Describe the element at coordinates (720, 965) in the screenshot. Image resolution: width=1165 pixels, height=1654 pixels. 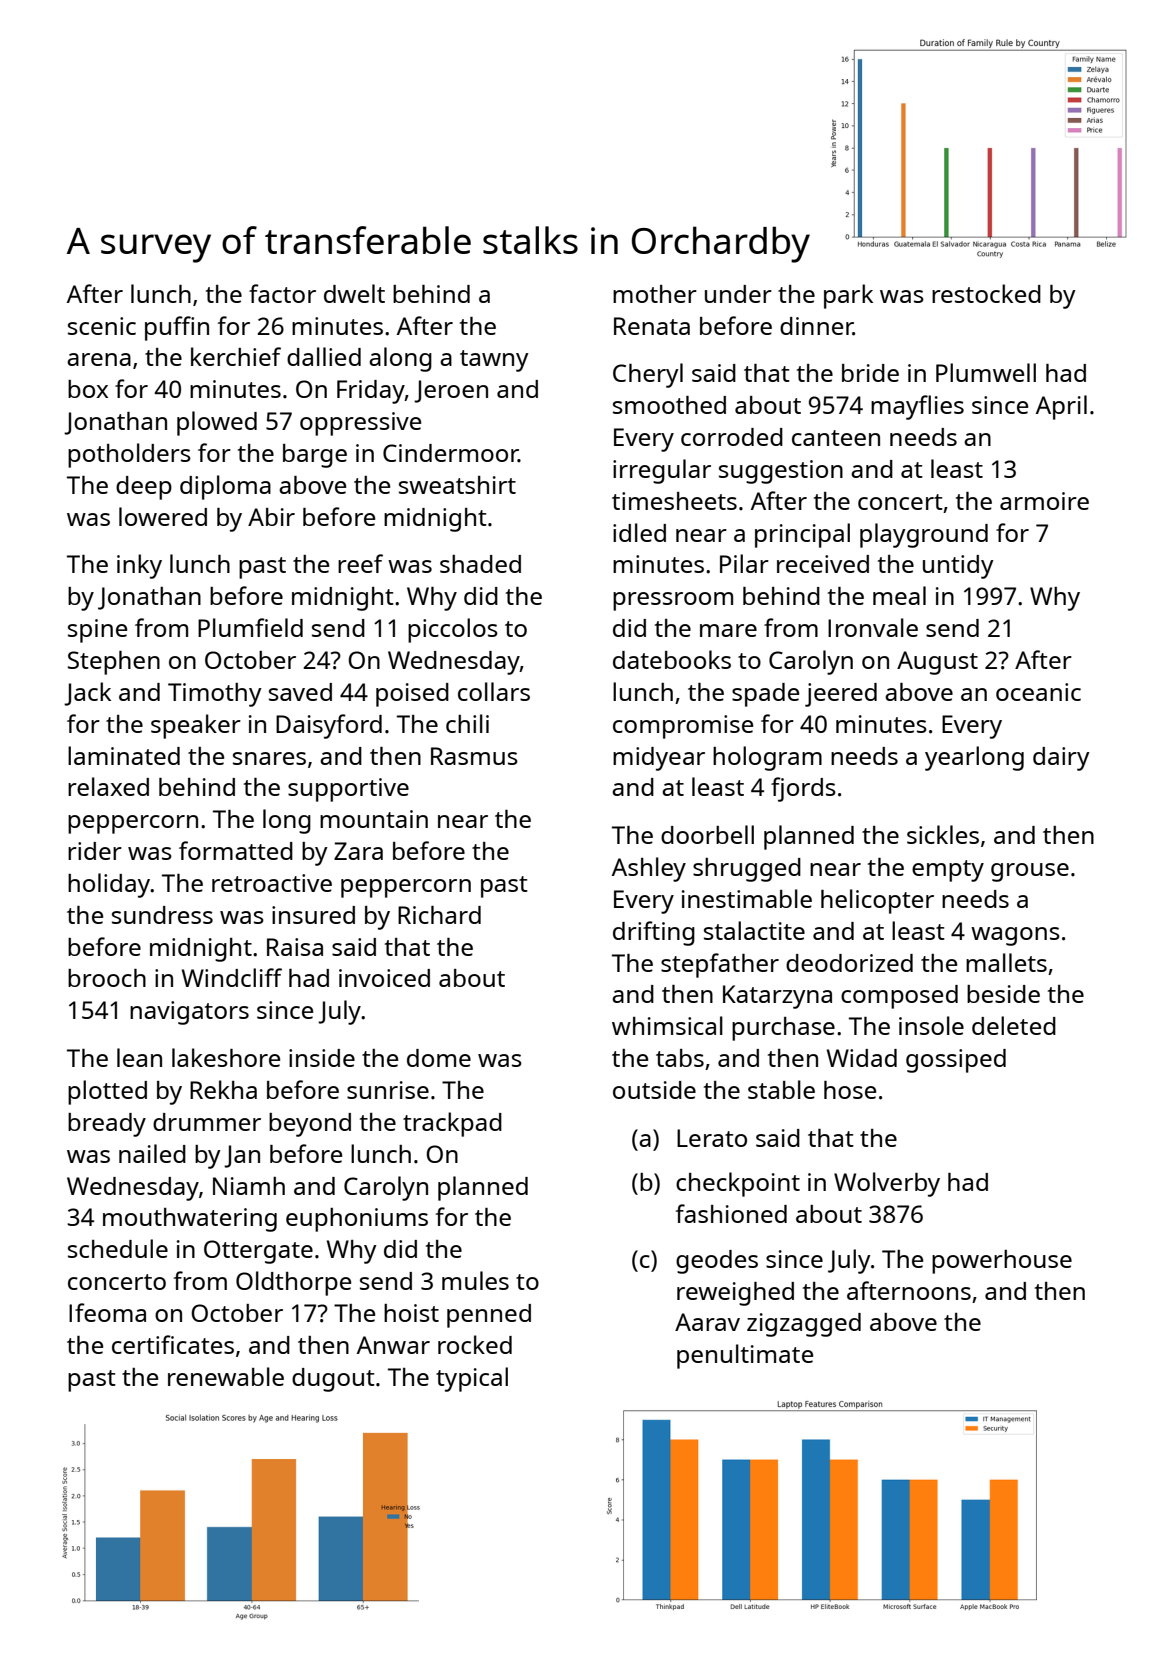
I see `stepfather` at that location.
